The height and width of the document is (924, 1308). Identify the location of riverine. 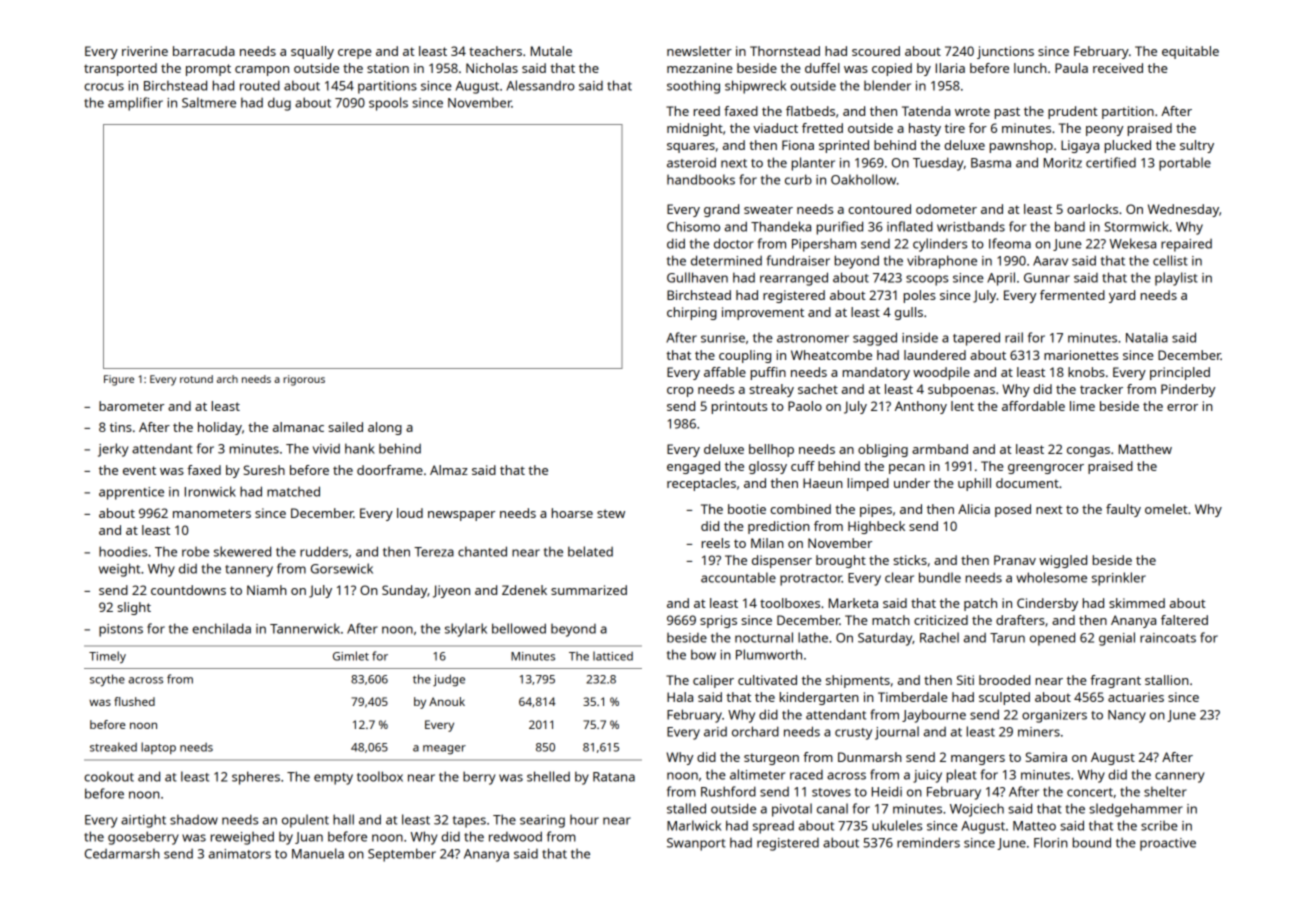
(145, 51).
